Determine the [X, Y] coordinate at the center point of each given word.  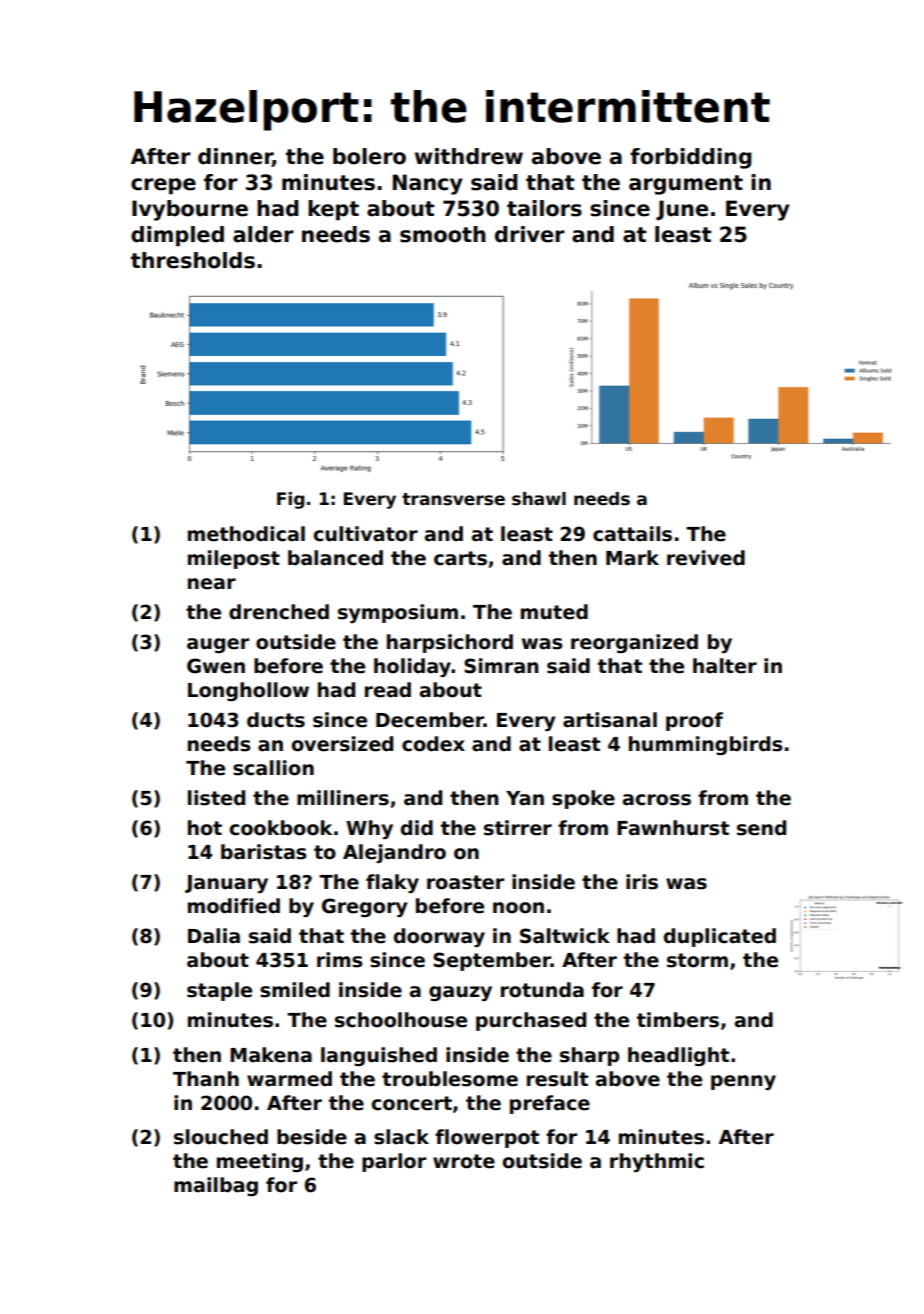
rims [339, 960]
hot [205, 828]
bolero [369, 156]
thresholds [193, 260]
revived [706, 558]
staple [219, 991]
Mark [632, 558]
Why [369, 829]
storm [697, 960]
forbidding [691, 158]
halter [725, 666]
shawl [539, 499]
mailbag [216, 1186]
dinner [235, 157]
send [761, 828]
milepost [234, 559]
